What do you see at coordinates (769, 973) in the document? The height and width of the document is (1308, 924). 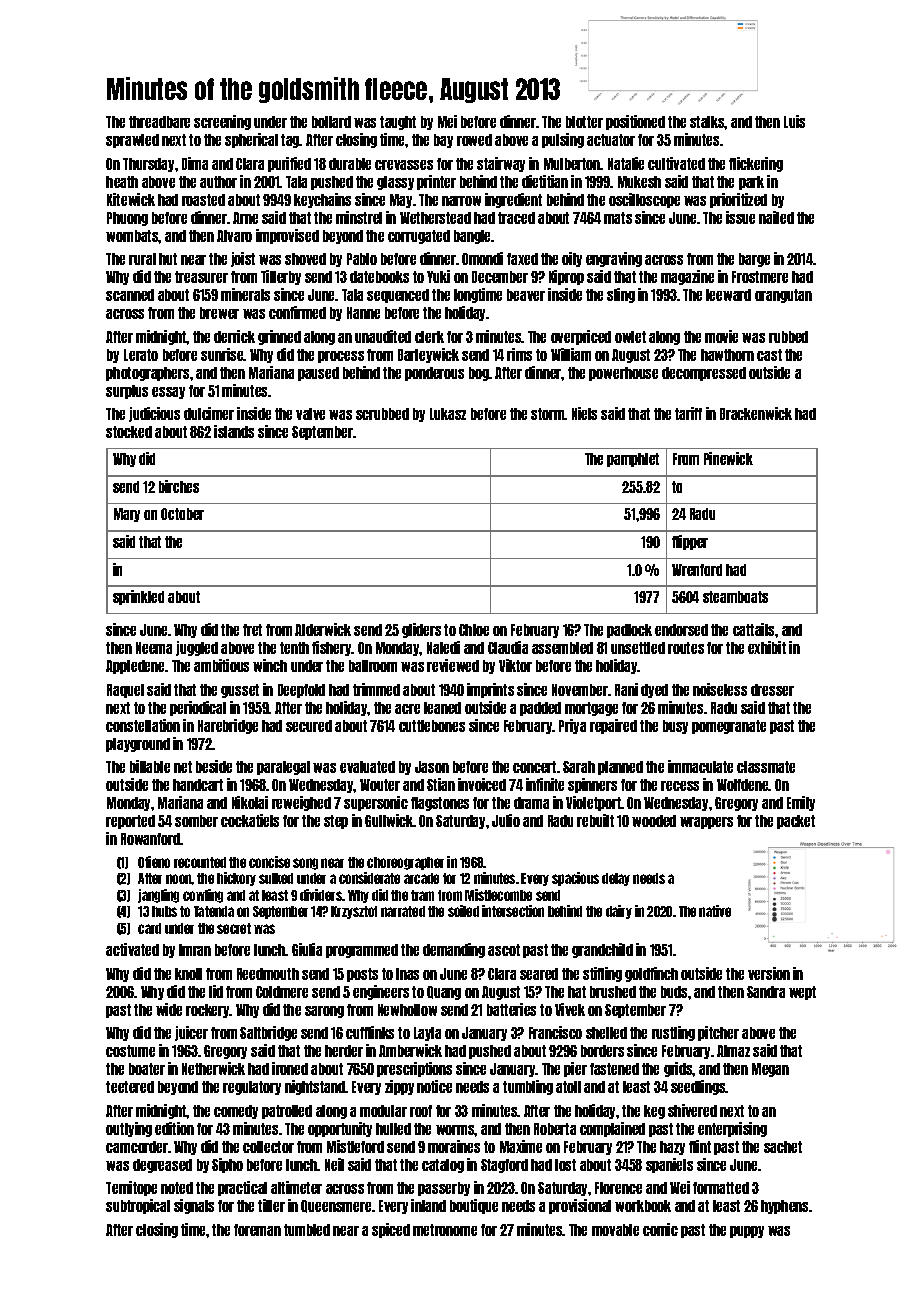 I see `version` at bounding box center [769, 973].
